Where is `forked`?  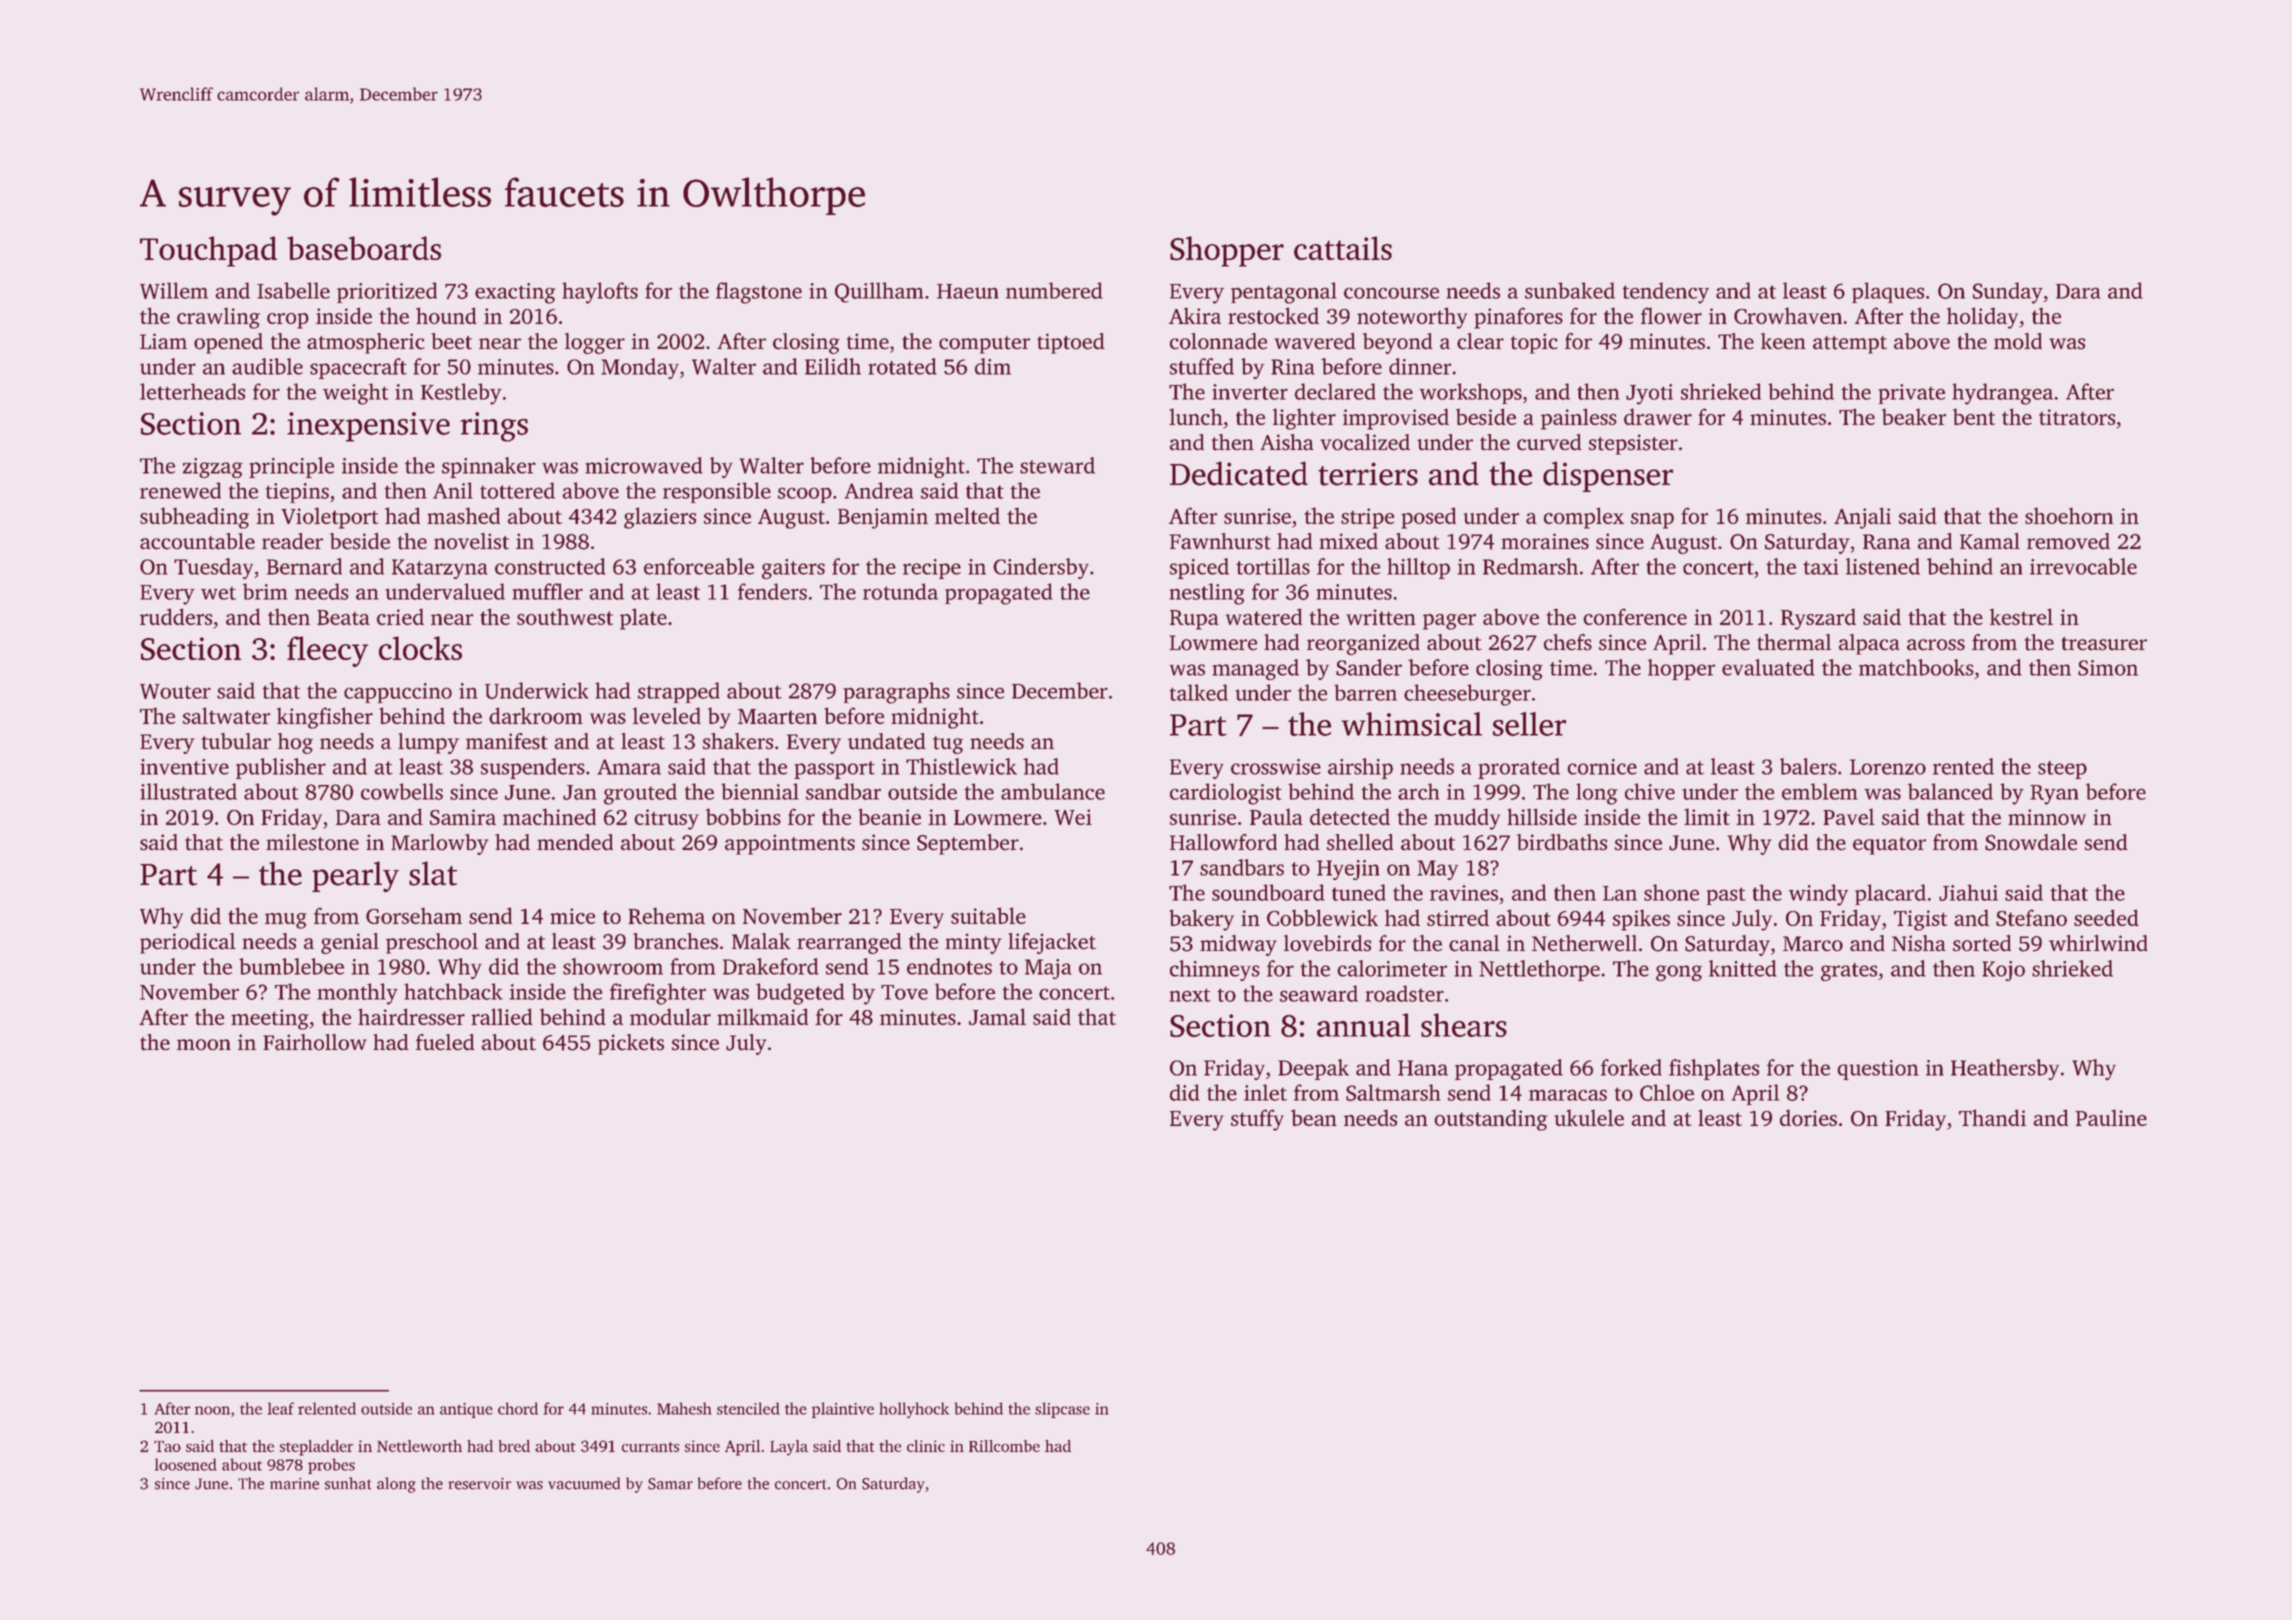
forked is located at coordinates (1631, 1067).
